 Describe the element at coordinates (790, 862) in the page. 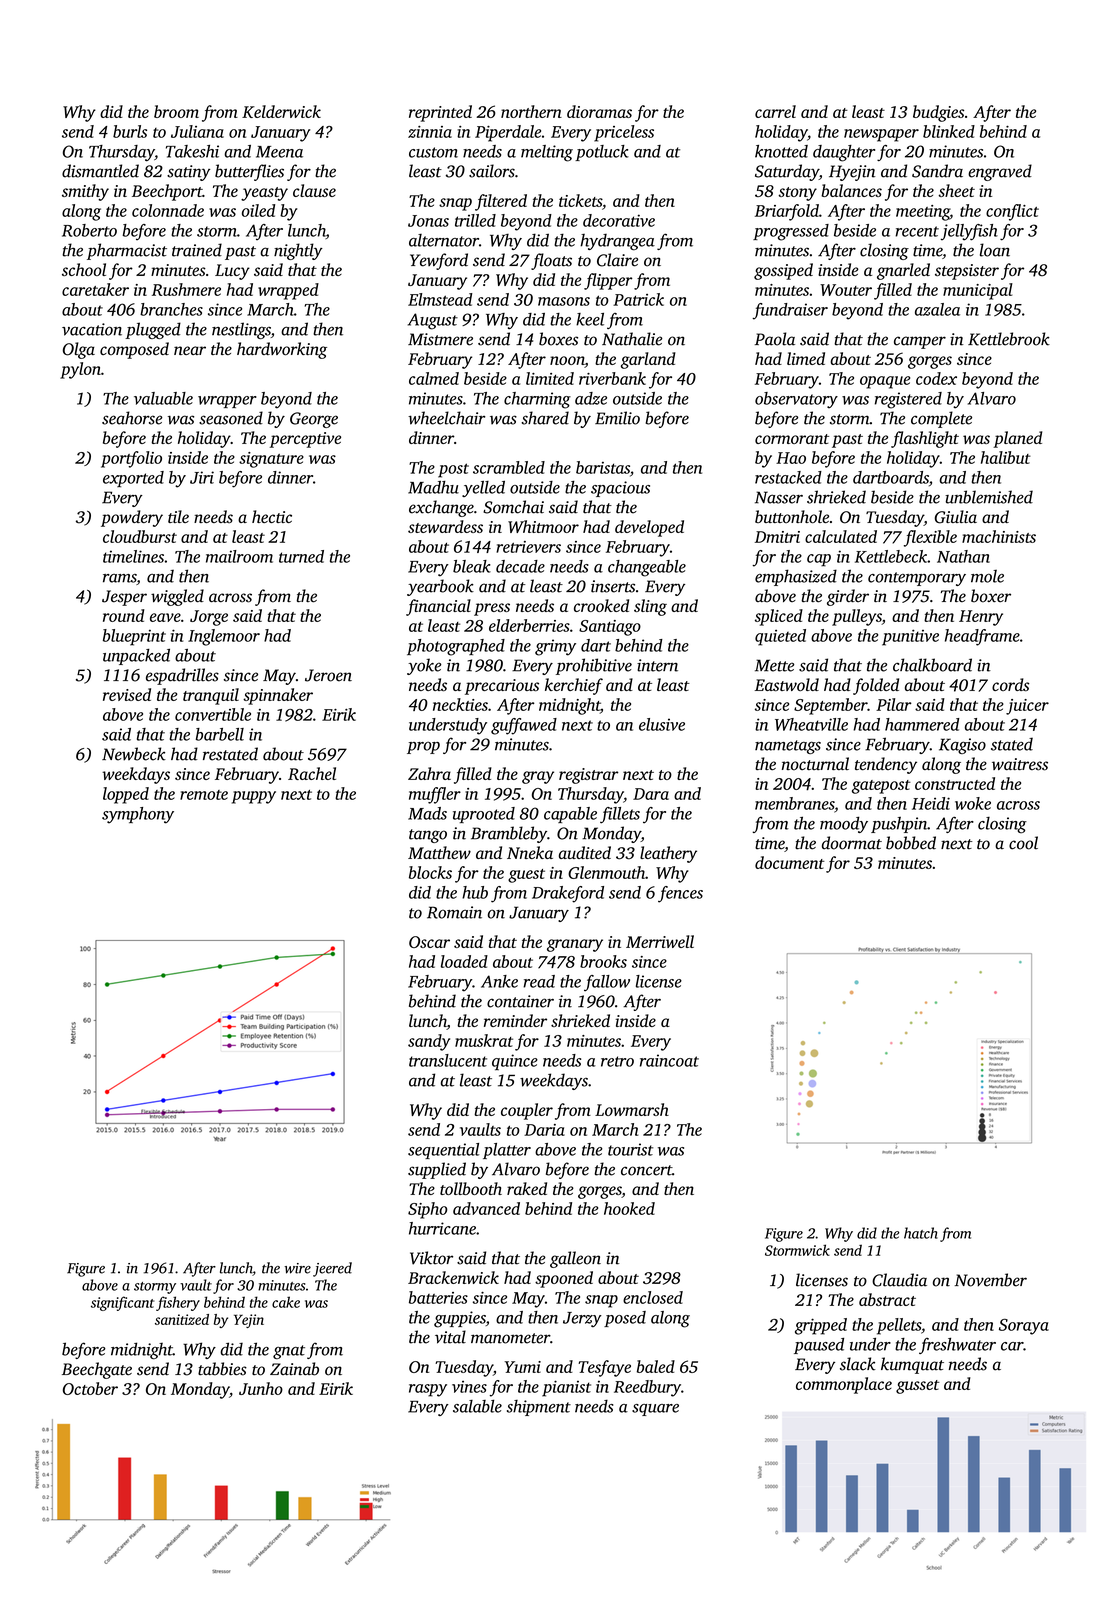

I see `document` at that location.
